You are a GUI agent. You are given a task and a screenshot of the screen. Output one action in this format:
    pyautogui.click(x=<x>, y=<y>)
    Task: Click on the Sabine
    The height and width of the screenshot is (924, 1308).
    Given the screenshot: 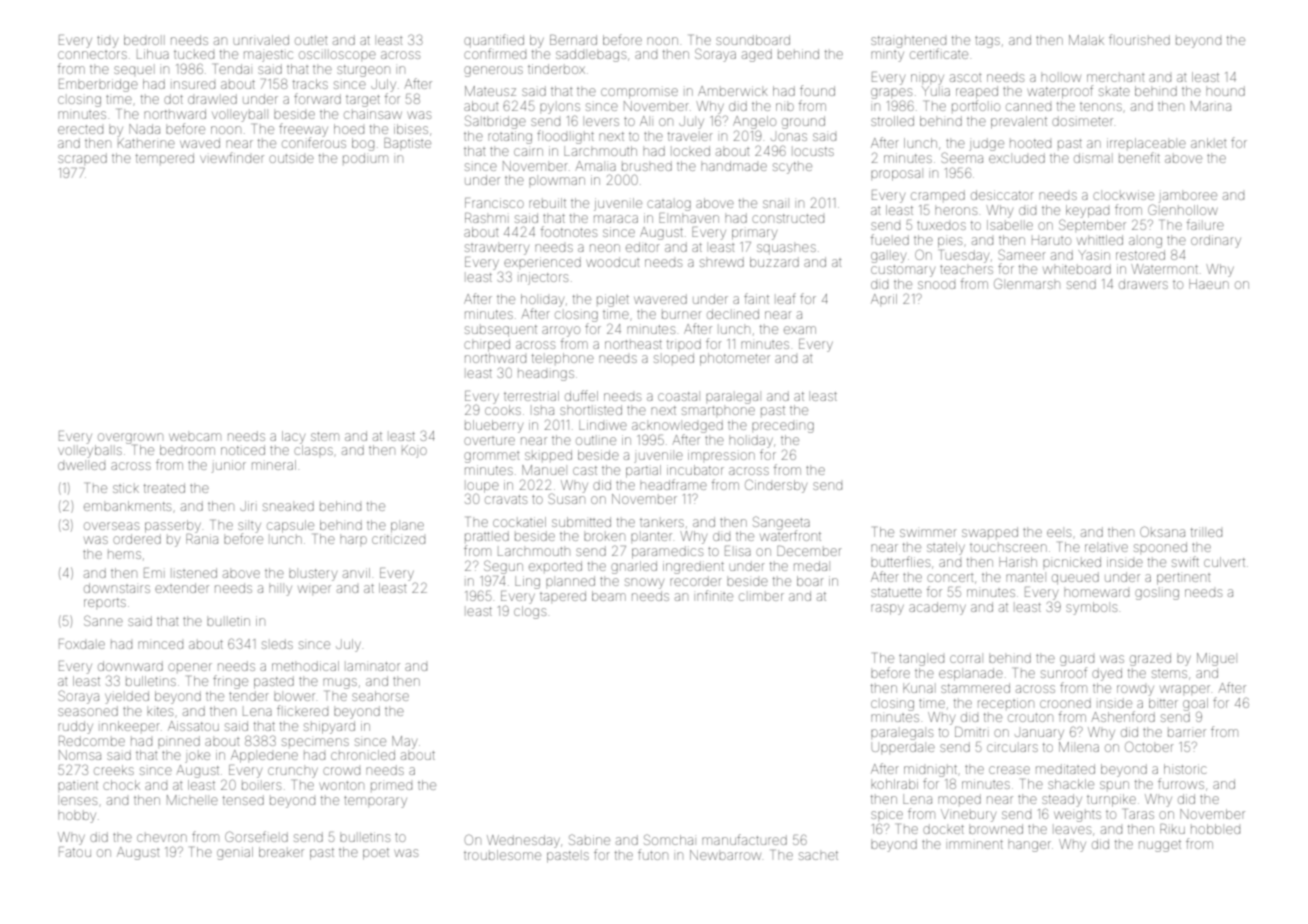 What is the action you would take?
    pyautogui.click(x=589, y=839)
